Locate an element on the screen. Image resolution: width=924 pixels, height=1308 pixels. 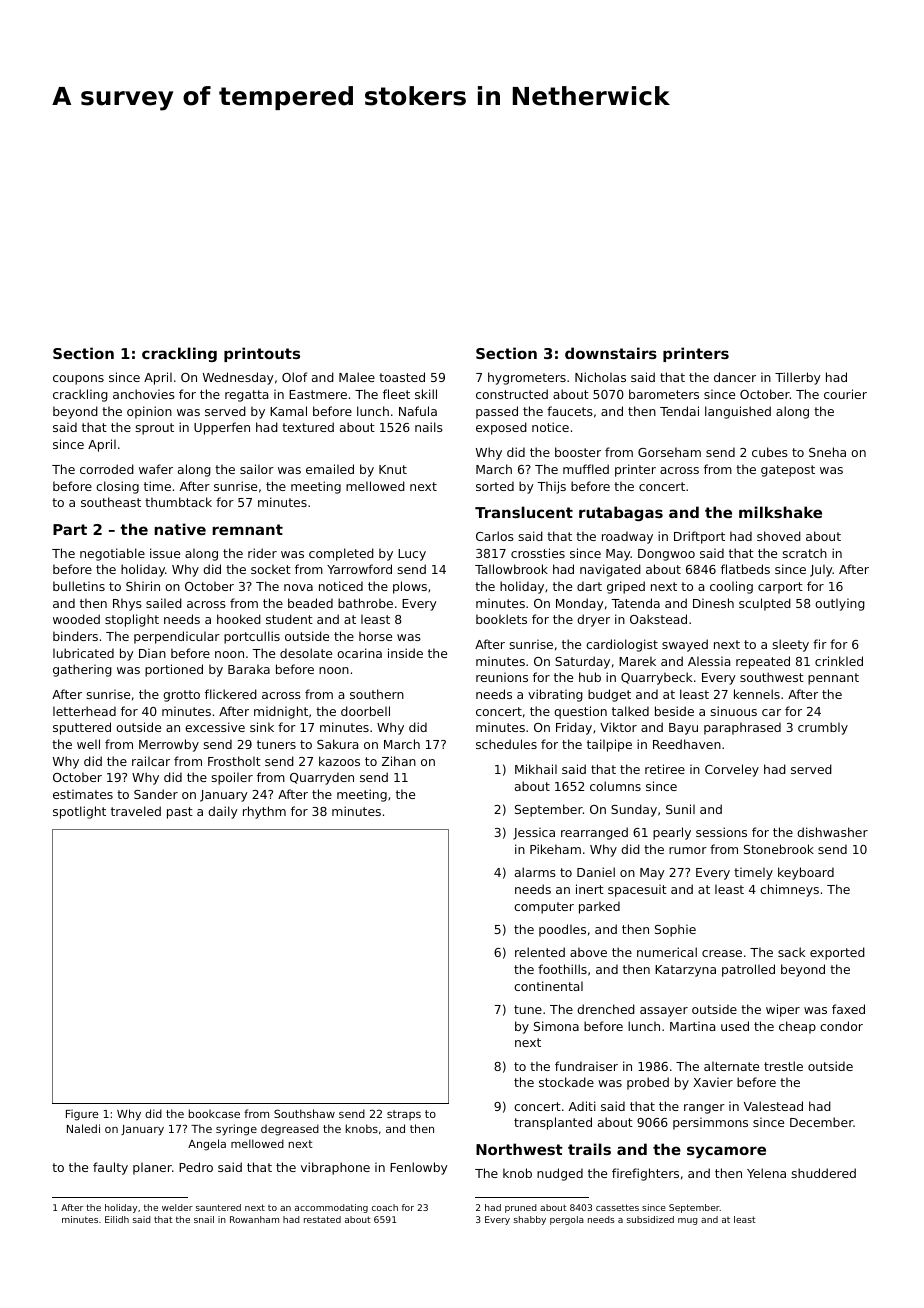
crinkled is located at coordinates (839, 661).
